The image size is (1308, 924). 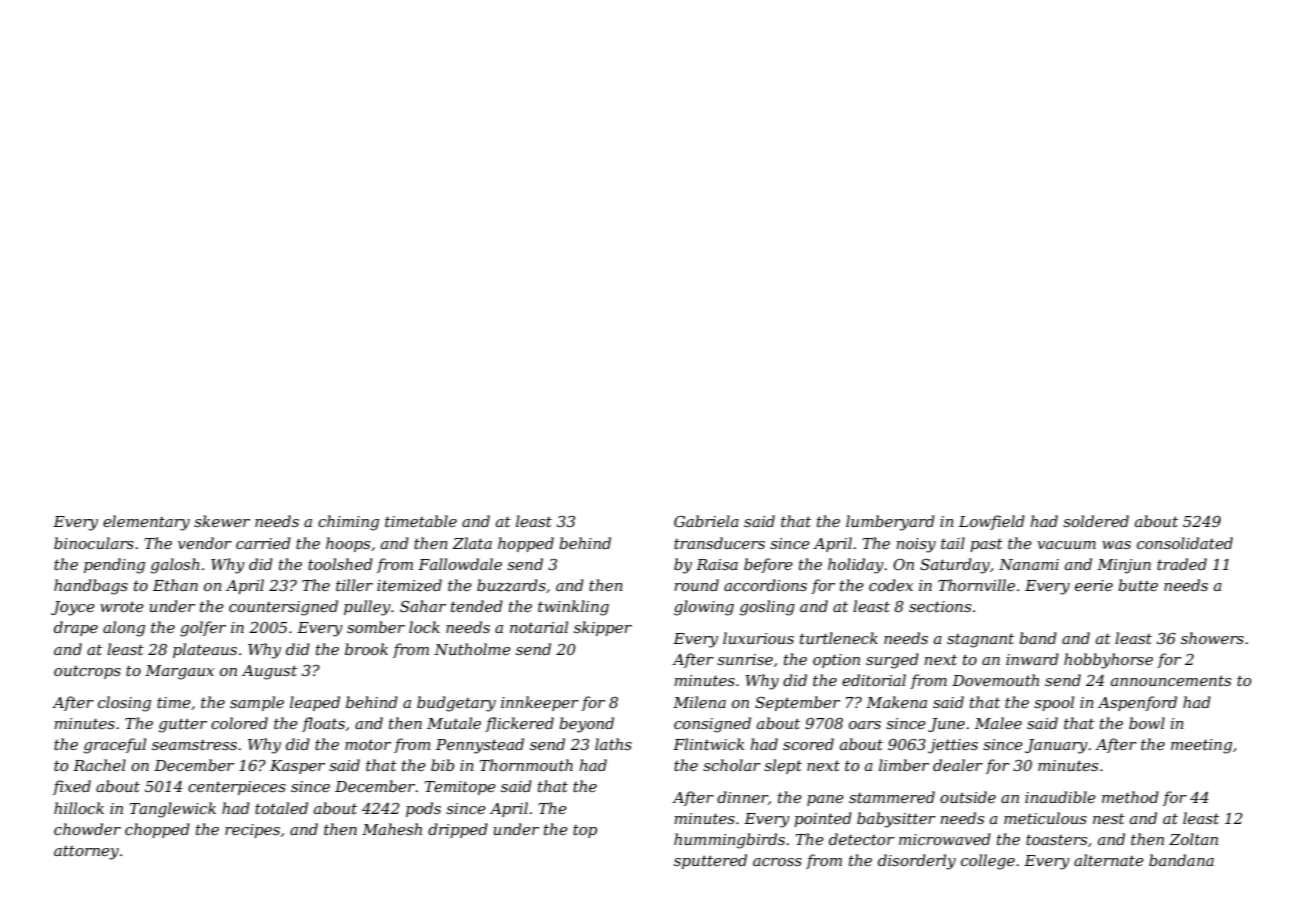 I want to click on golfer, so click(x=203, y=629).
